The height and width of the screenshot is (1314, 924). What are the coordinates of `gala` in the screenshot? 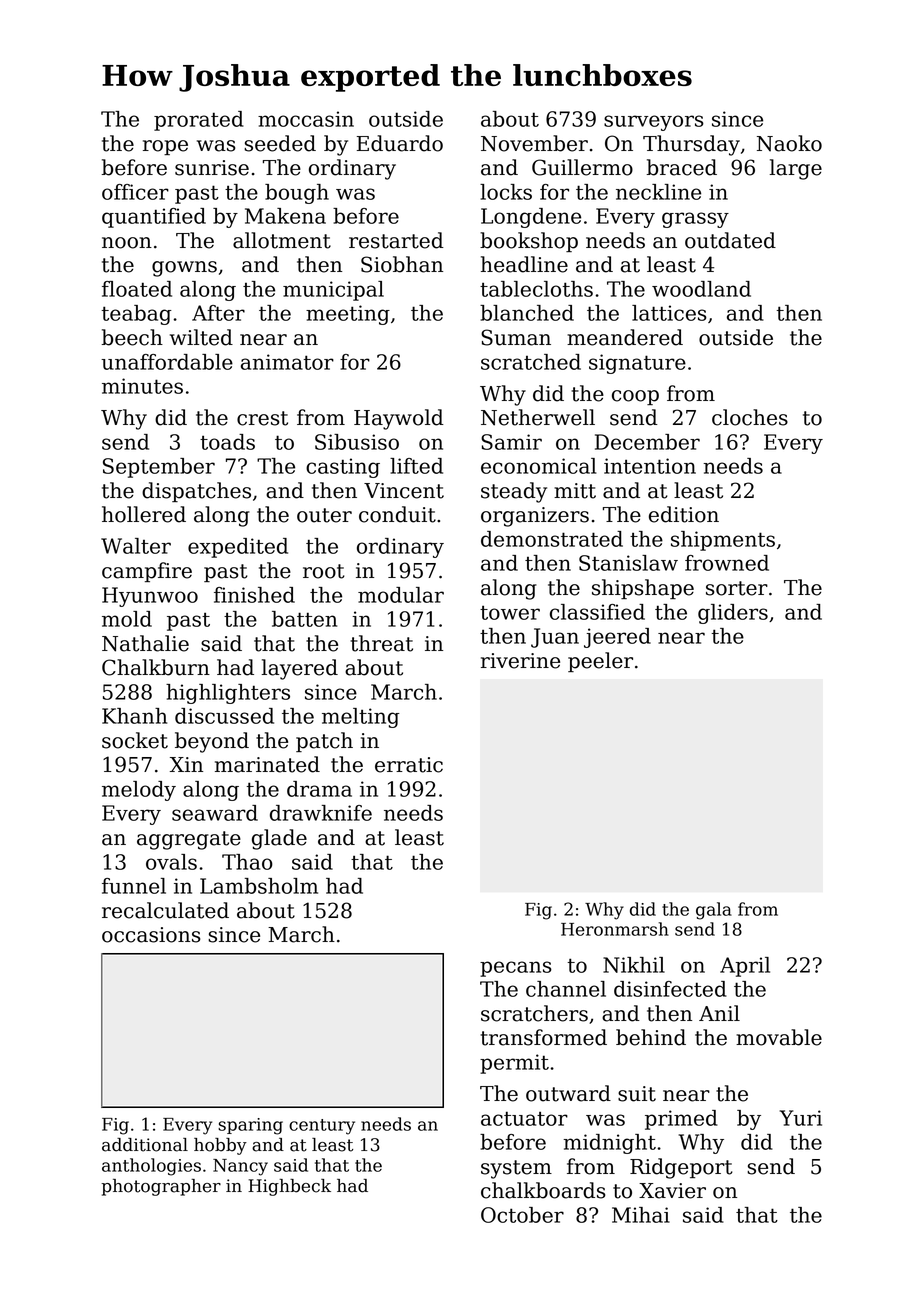 It's located at (714, 911).
